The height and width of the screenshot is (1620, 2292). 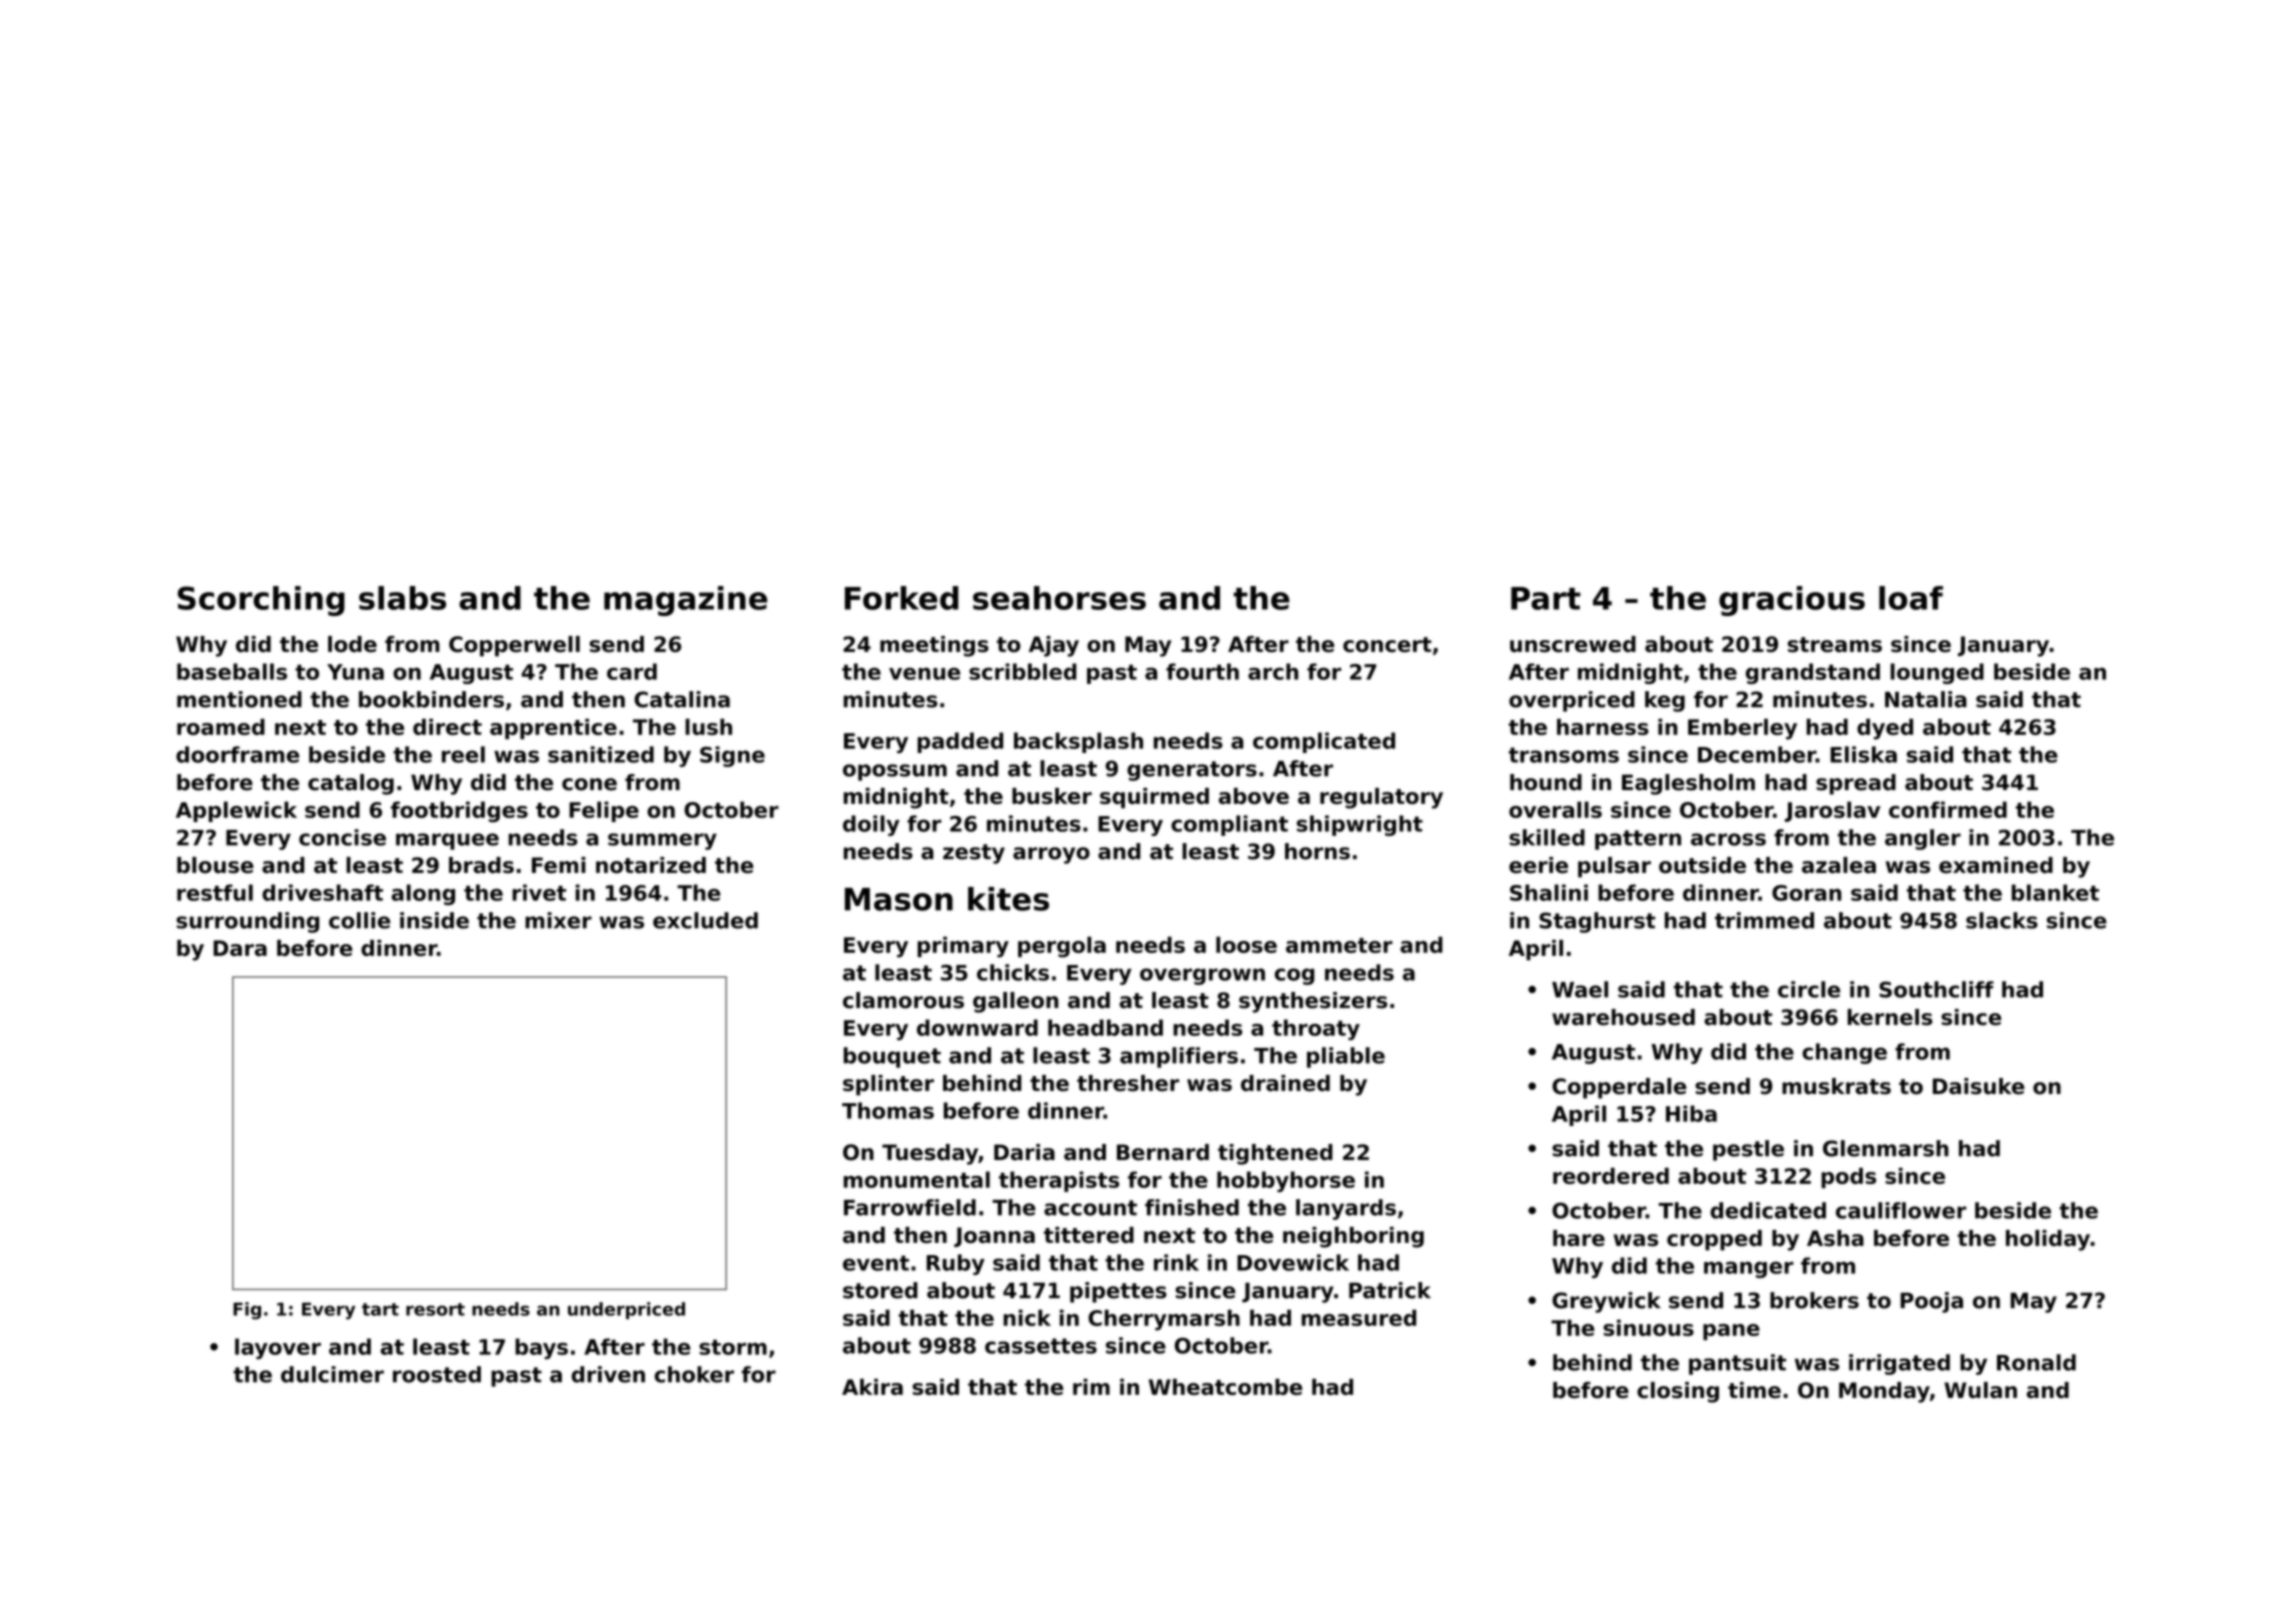 I want to click on layover, so click(x=278, y=1348).
